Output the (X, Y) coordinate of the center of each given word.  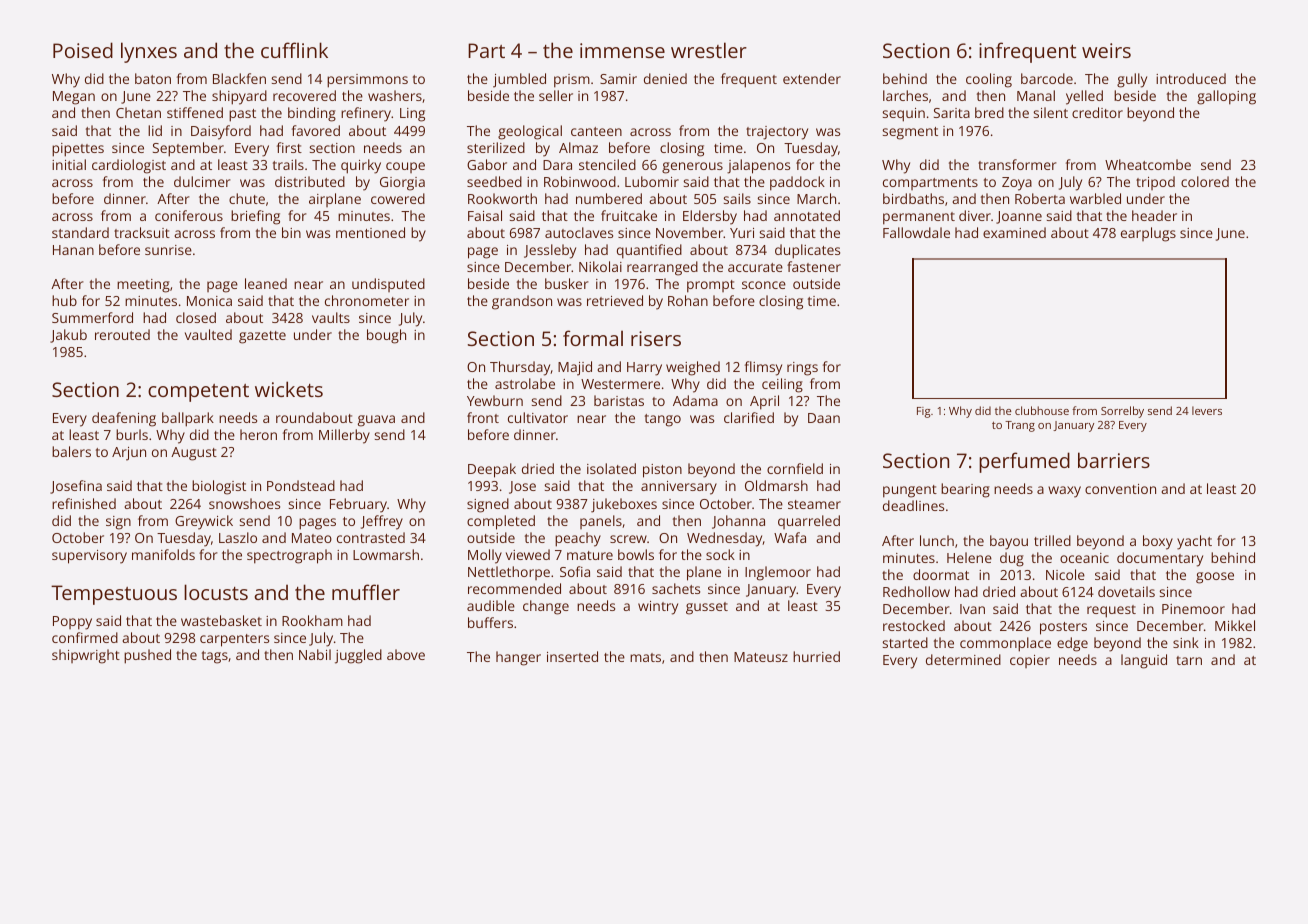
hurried (816, 656)
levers (1207, 410)
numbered (609, 198)
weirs (1106, 50)
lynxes (149, 52)
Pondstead (301, 485)
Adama (695, 400)
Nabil (315, 654)
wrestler (709, 50)
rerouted (122, 334)
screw (628, 539)
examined (1014, 232)
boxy (1158, 542)
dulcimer (202, 181)
